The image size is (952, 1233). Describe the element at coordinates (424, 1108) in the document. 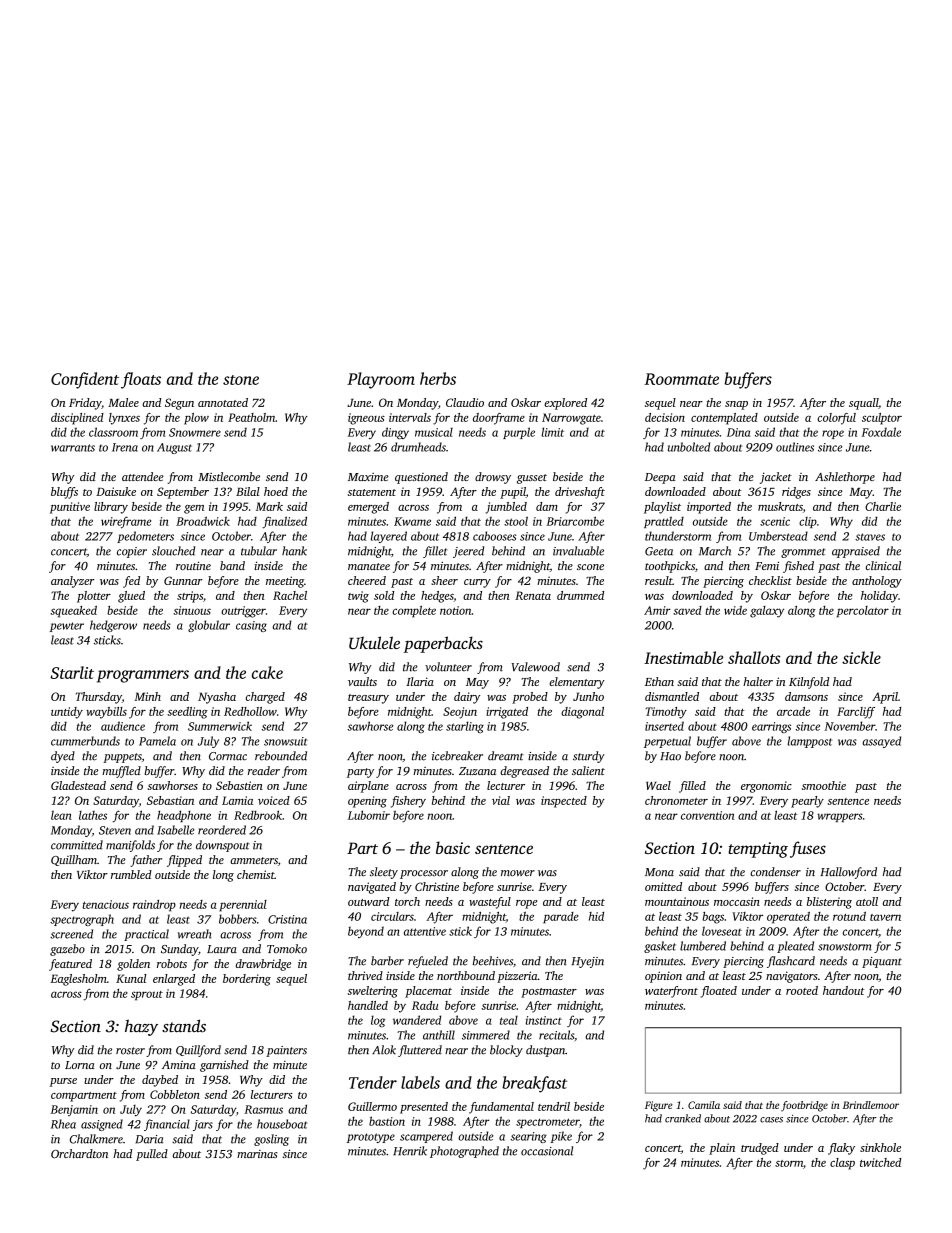

I see `presented` at that location.
